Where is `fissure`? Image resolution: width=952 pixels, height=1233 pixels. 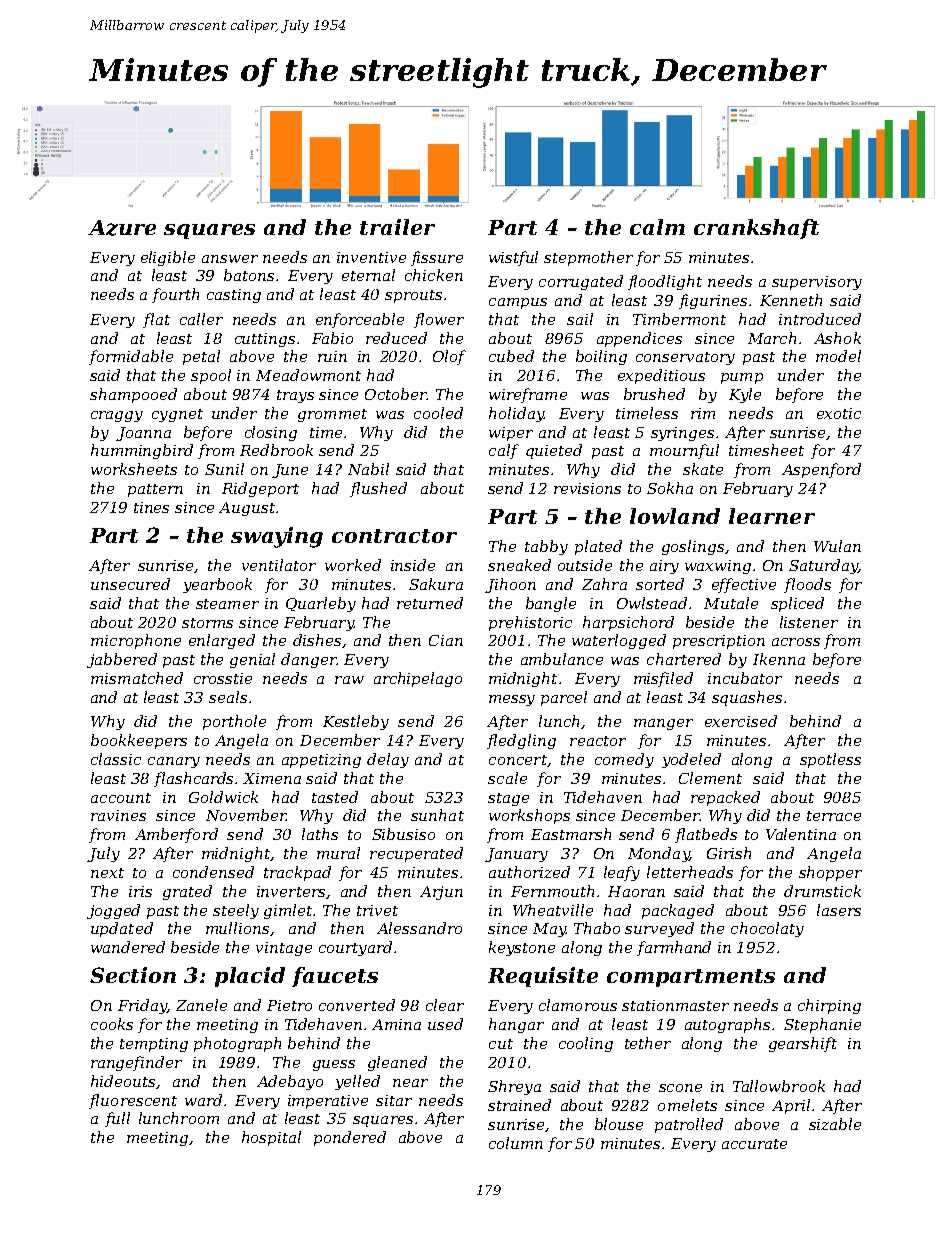 fissure is located at coordinates (437, 258).
